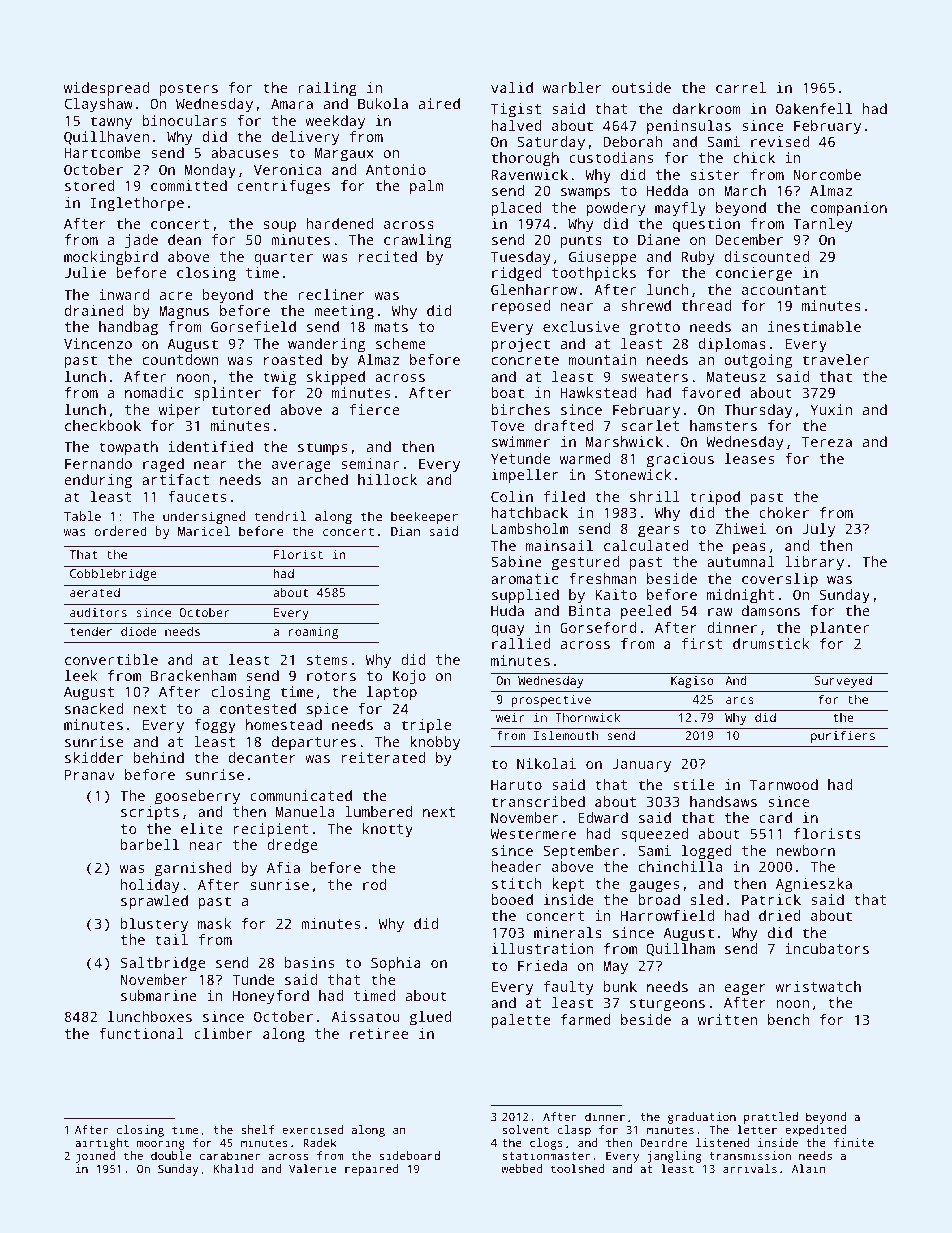 Image resolution: width=952 pixels, height=1233 pixels. I want to click on accountant, so click(784, 290).
